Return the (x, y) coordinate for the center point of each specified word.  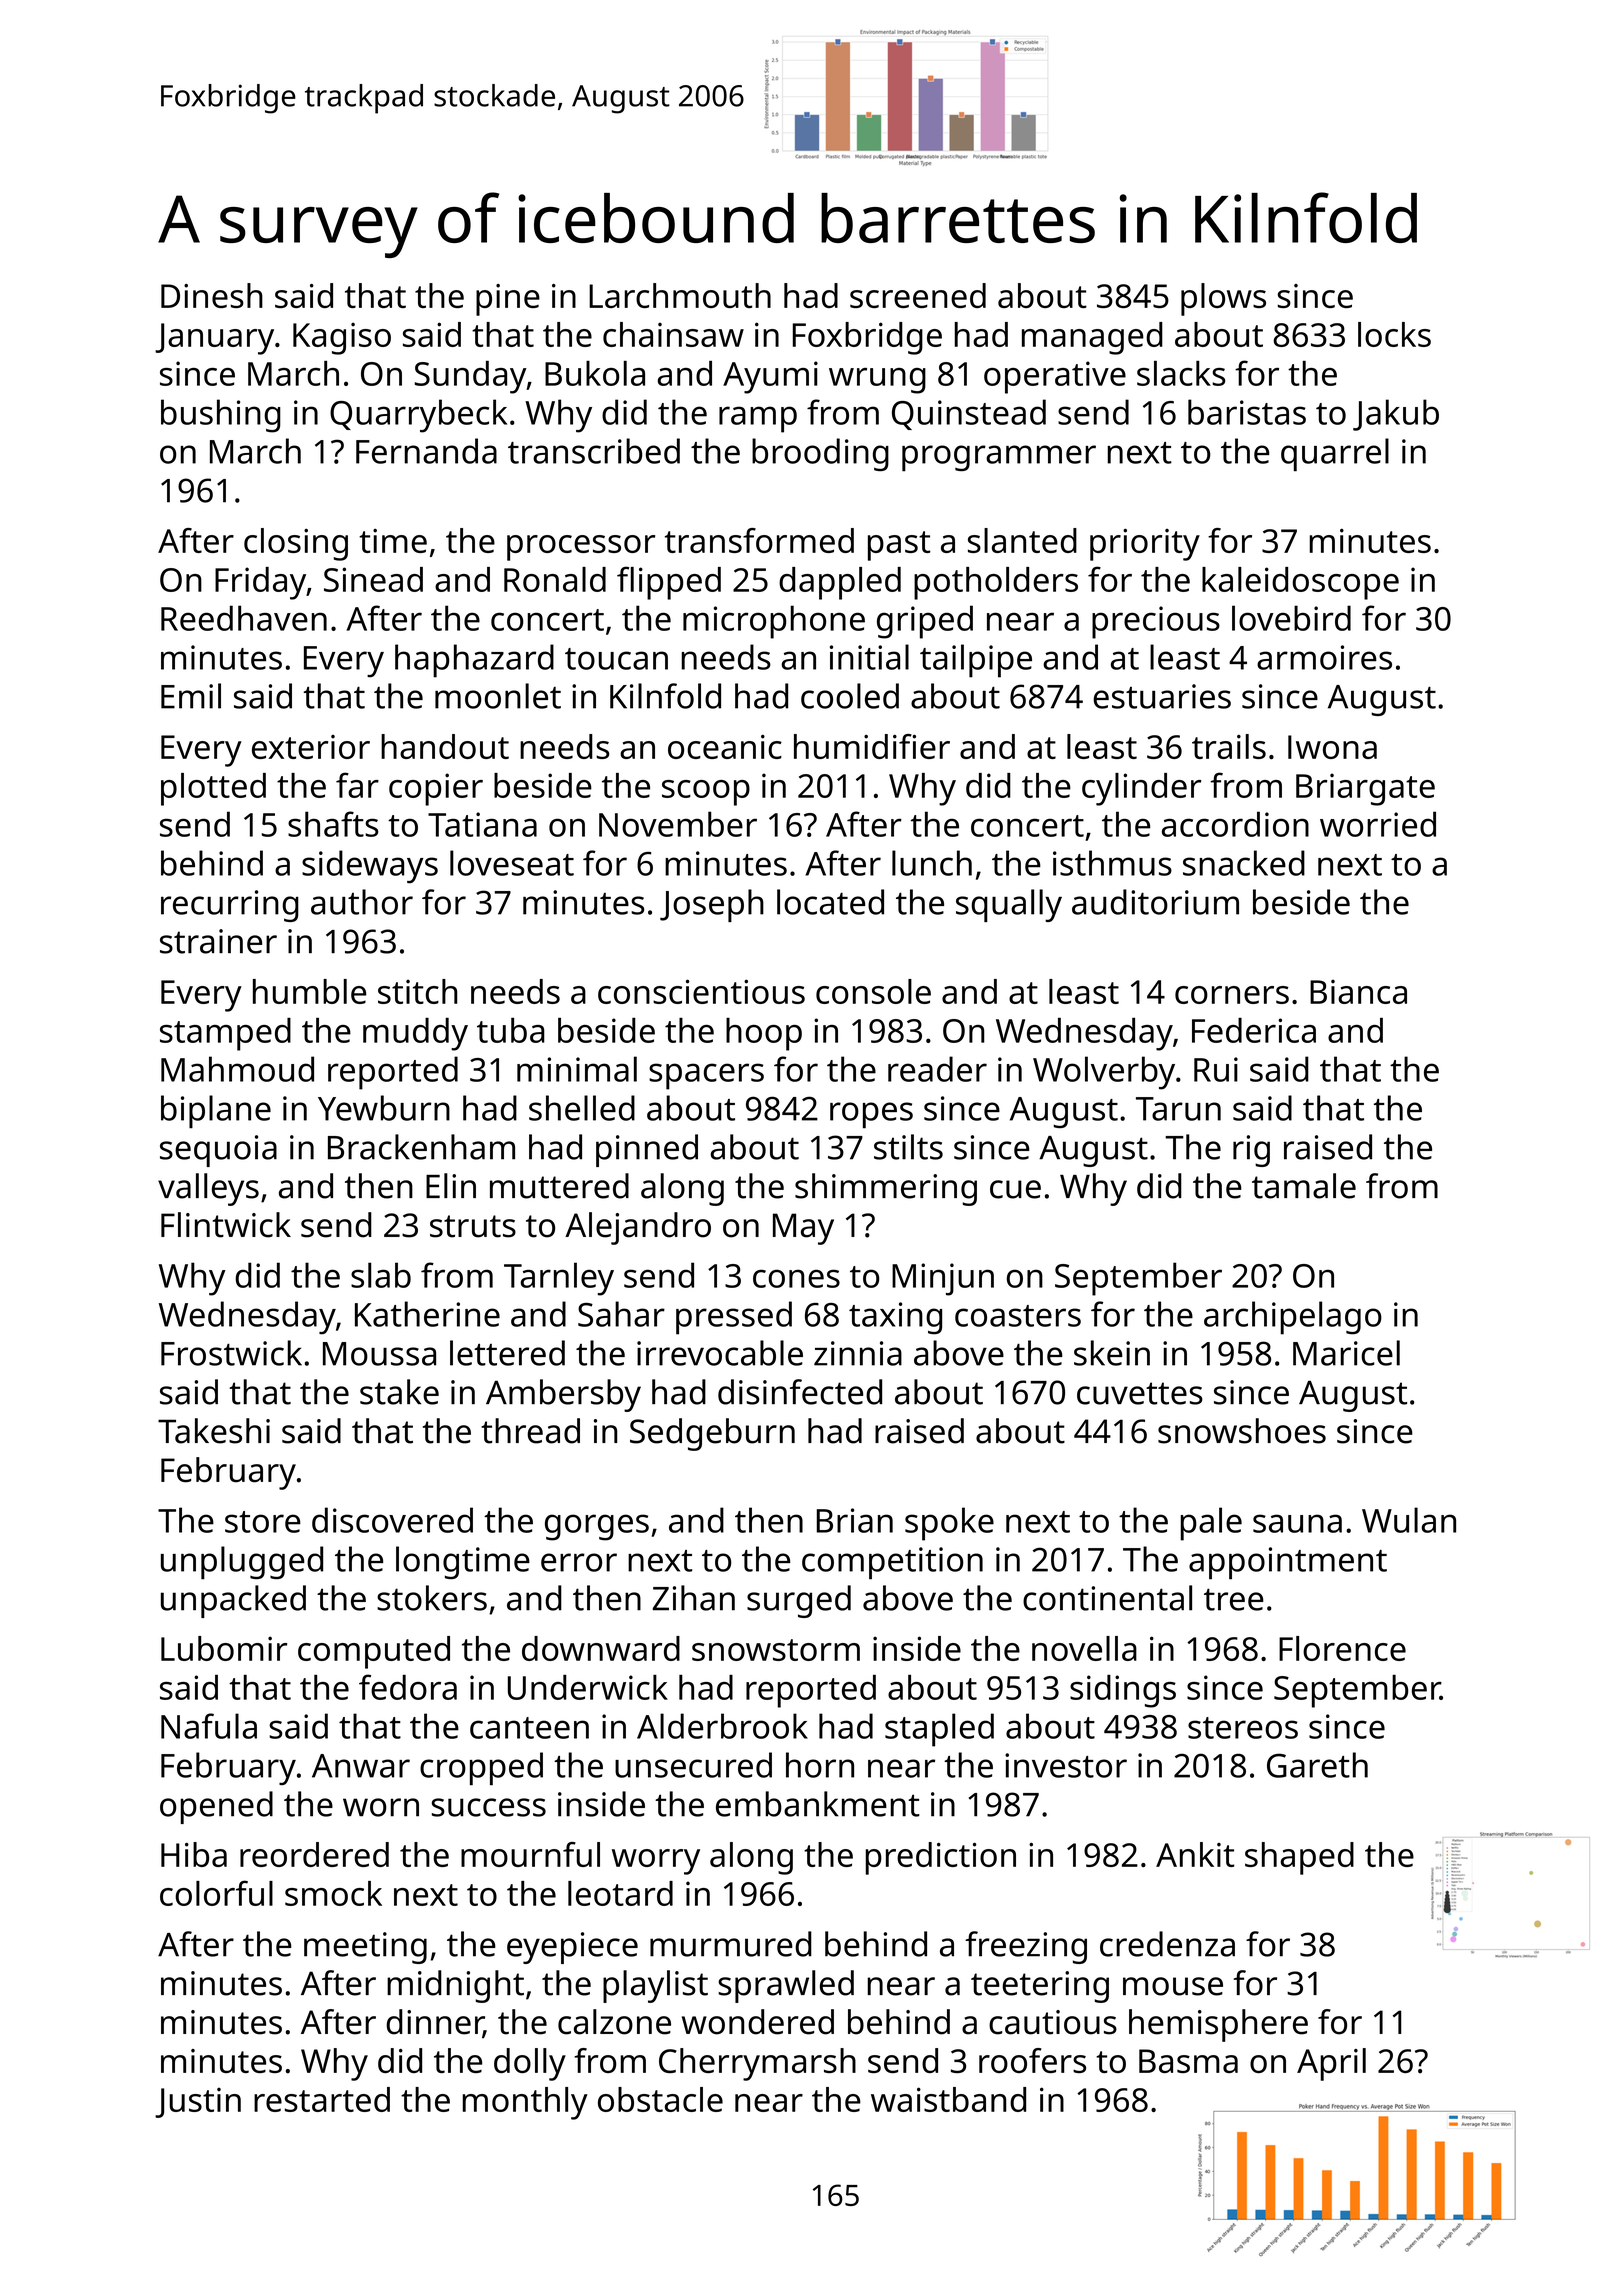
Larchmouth (680, 295)
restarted (322, 2099)
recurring (230, 906)
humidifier (872, 746)
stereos (1243, 1728)
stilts (908, 1147)
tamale (1304, 1186)
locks (1394, 334)
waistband (948, 2099)
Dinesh (212, 295)
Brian (855, 1520)
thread (530, 1431)
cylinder (1141, 789)
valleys (208, 1189)
